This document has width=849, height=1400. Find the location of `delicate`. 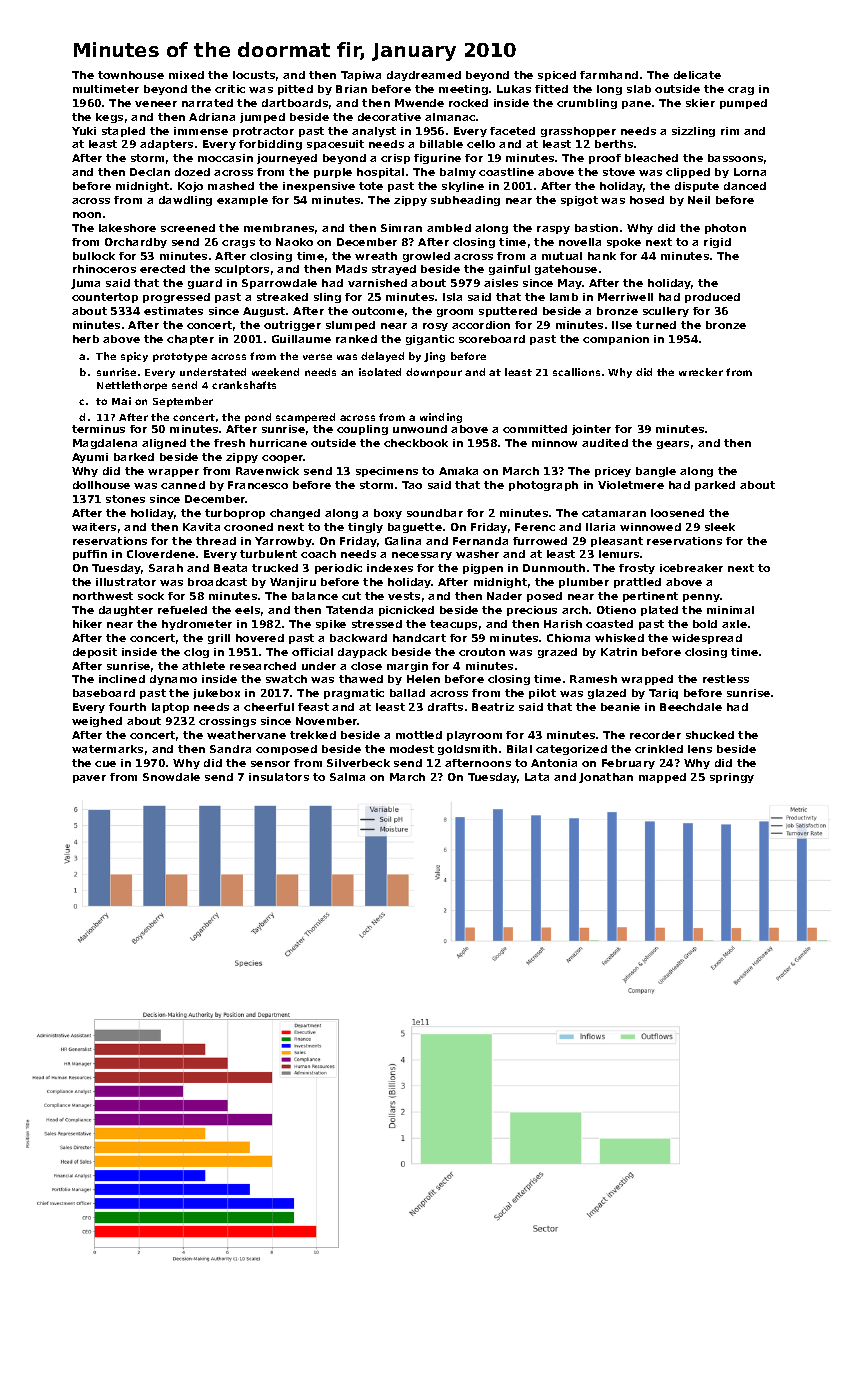

delicate is located at coordinates (697, 75).
